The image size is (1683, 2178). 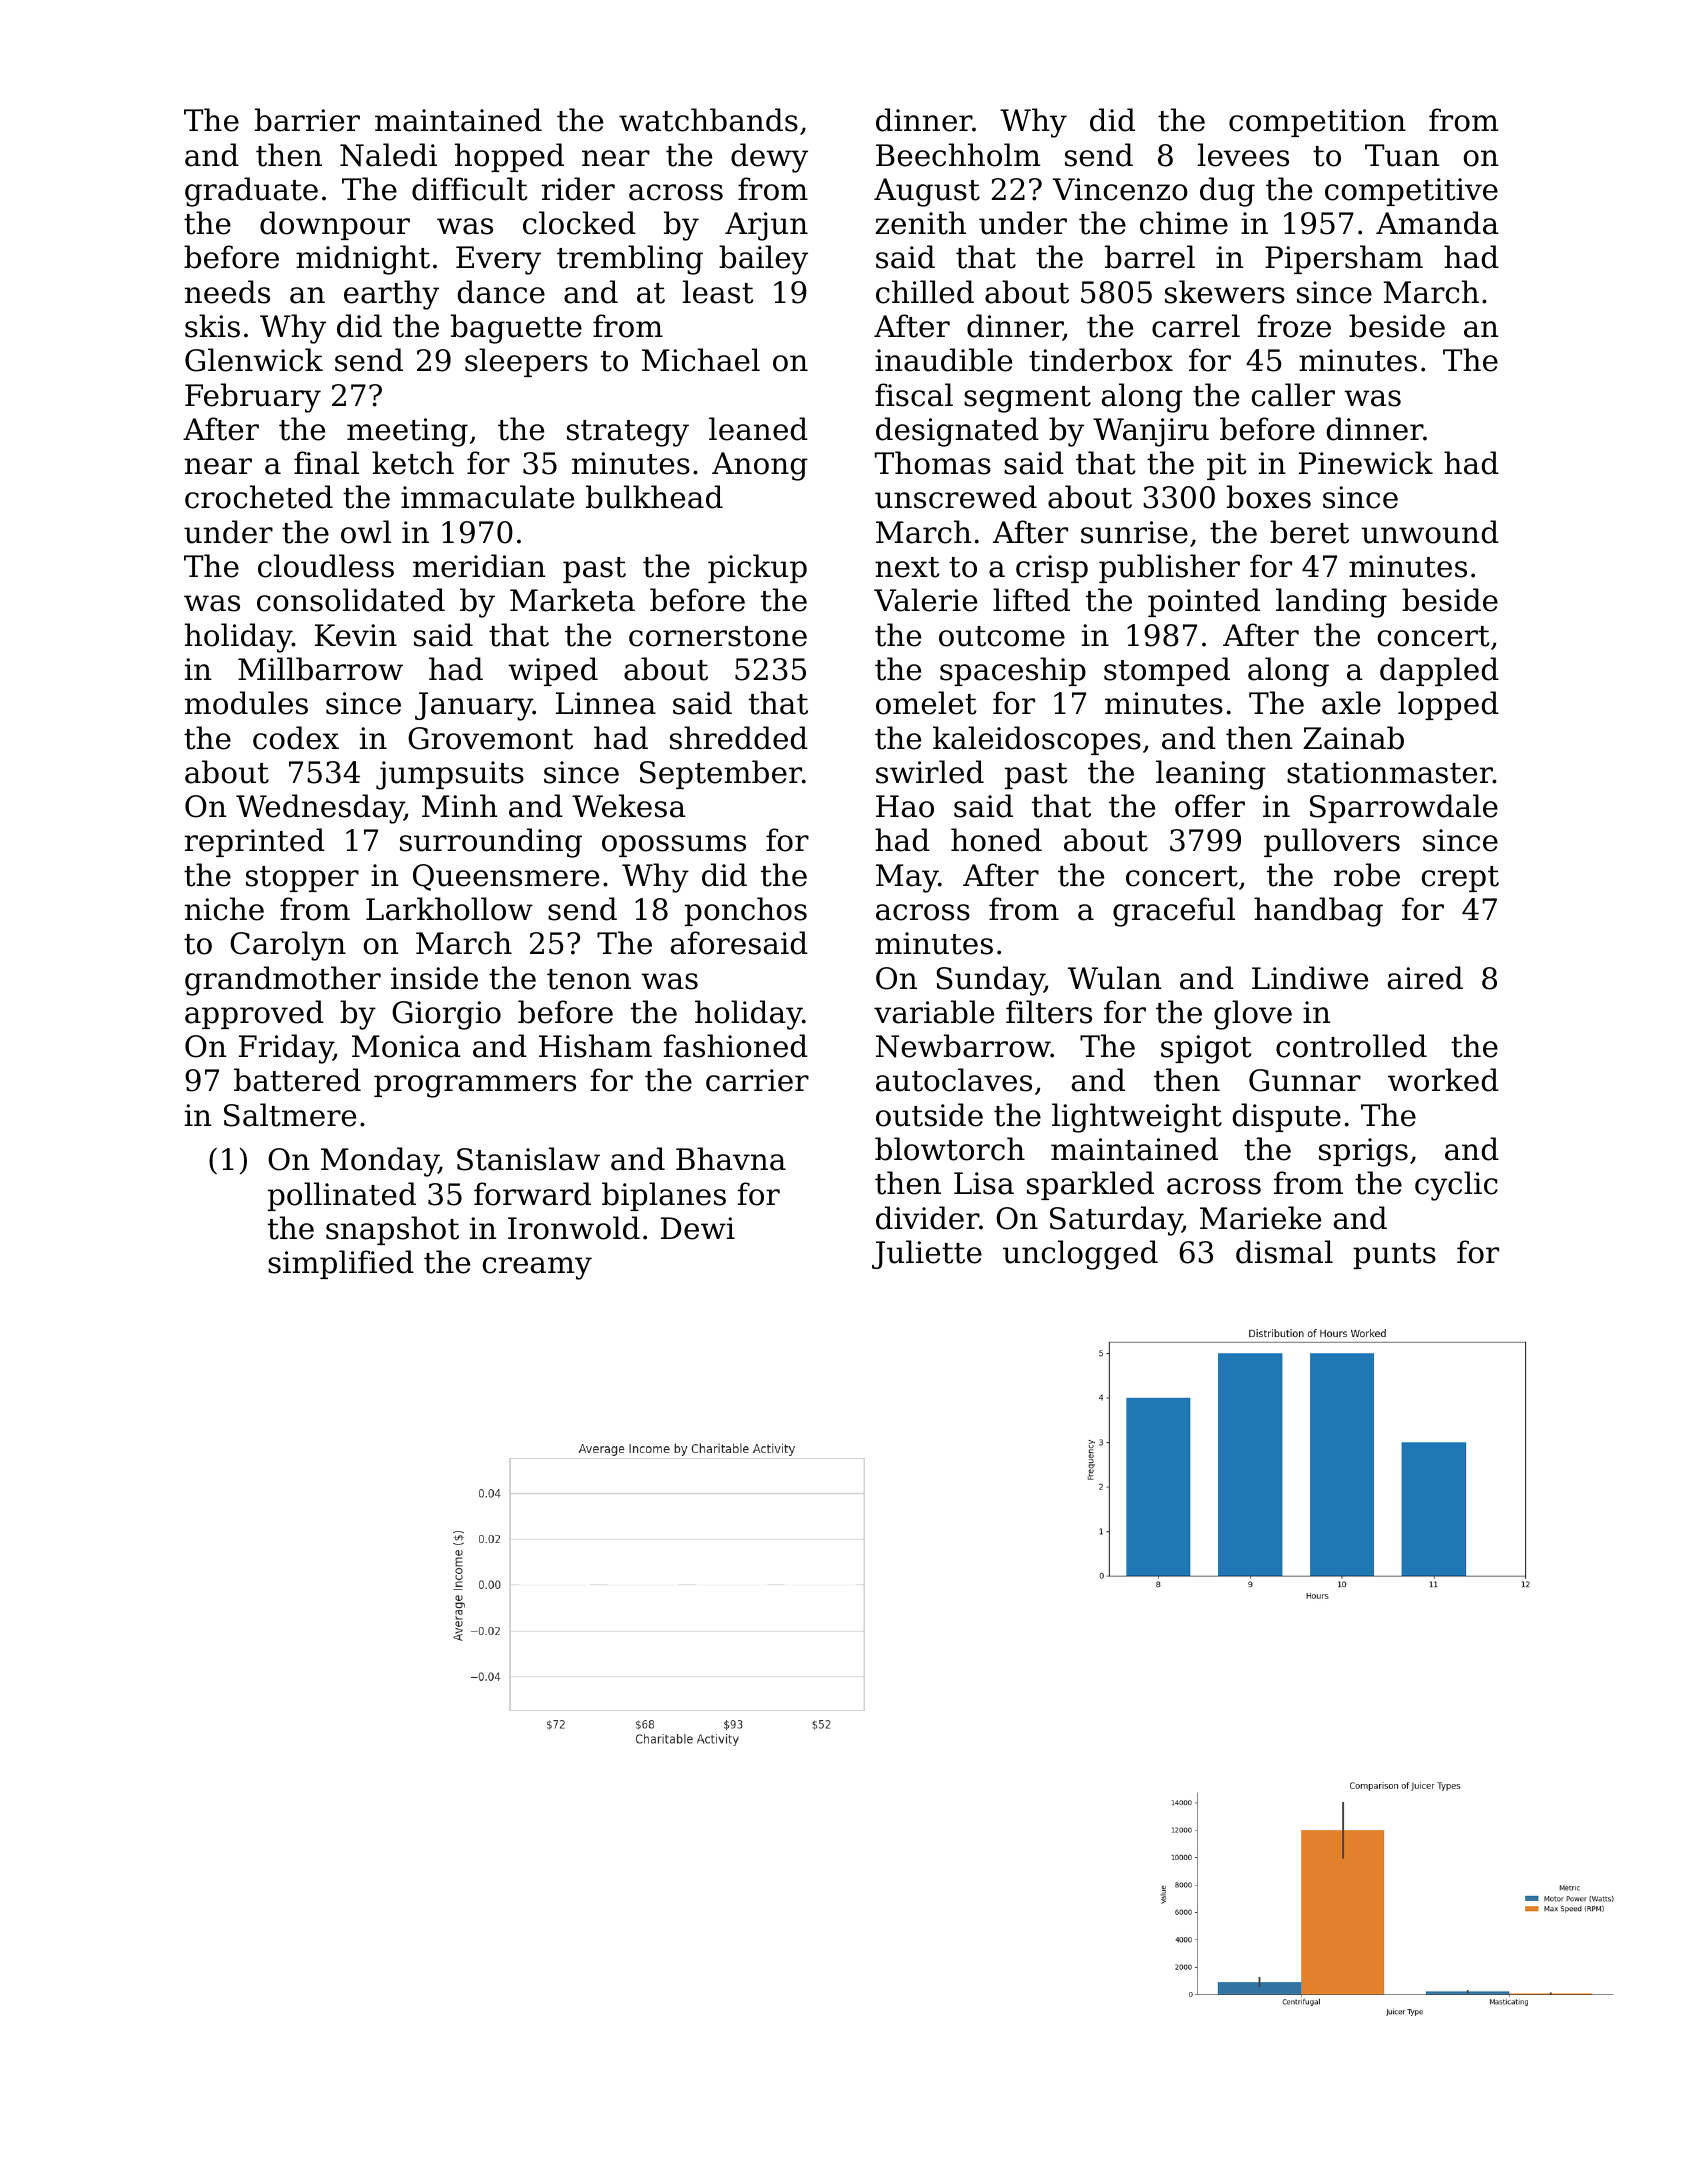 What do you see at coordinates (1448, 705) in the page?
I see `lopped` at bounding box center [1448, 705].
